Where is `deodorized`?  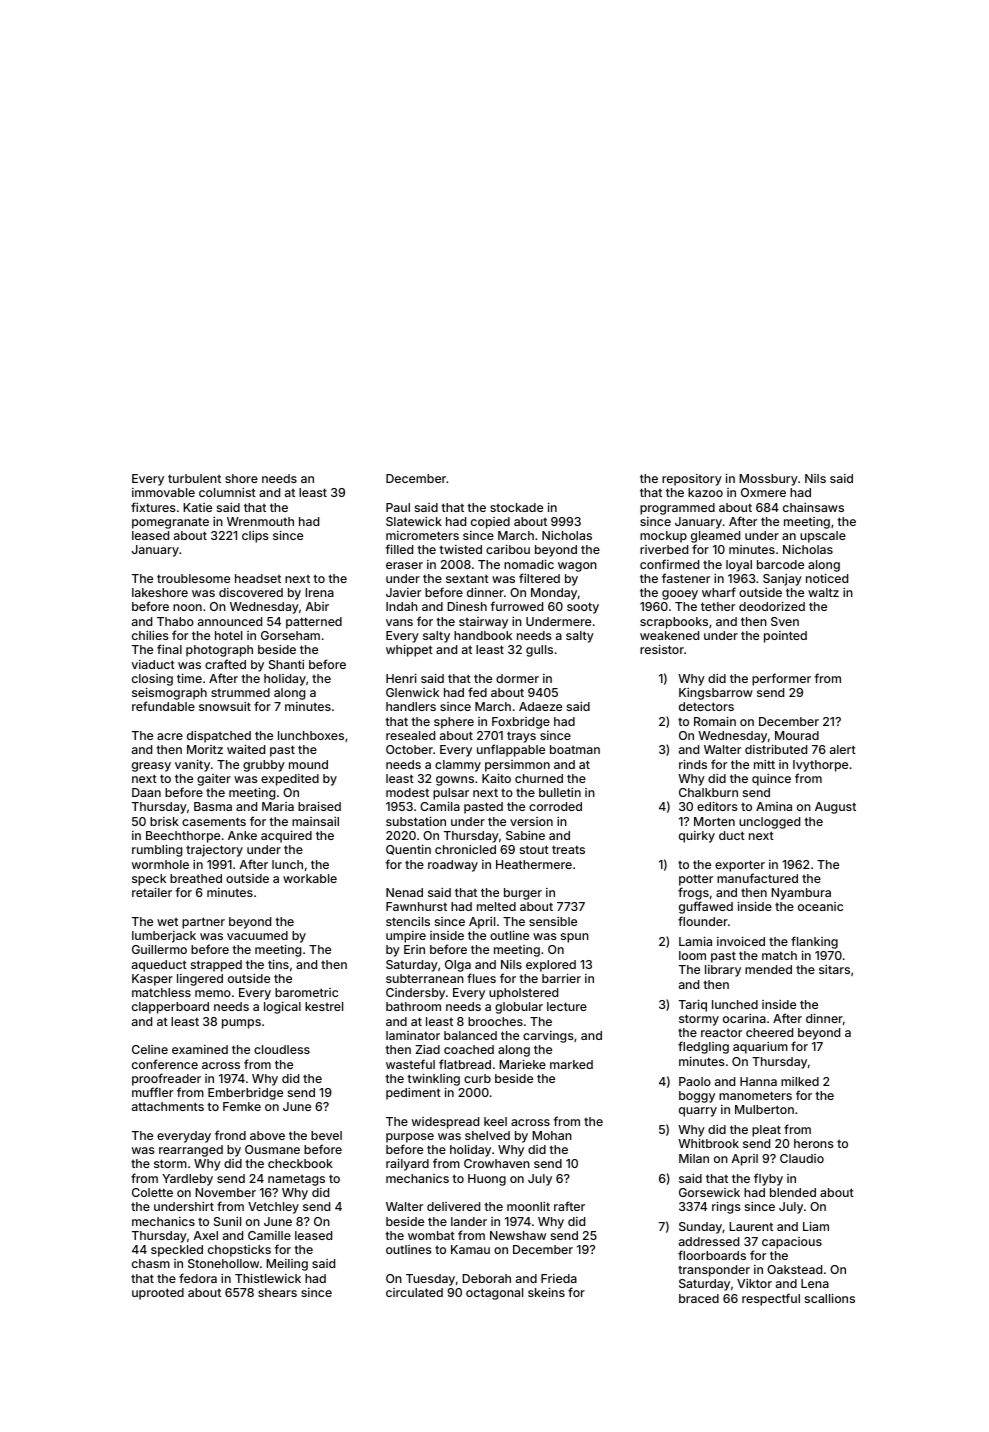 deodorized is located at coordinates (772, 606).
